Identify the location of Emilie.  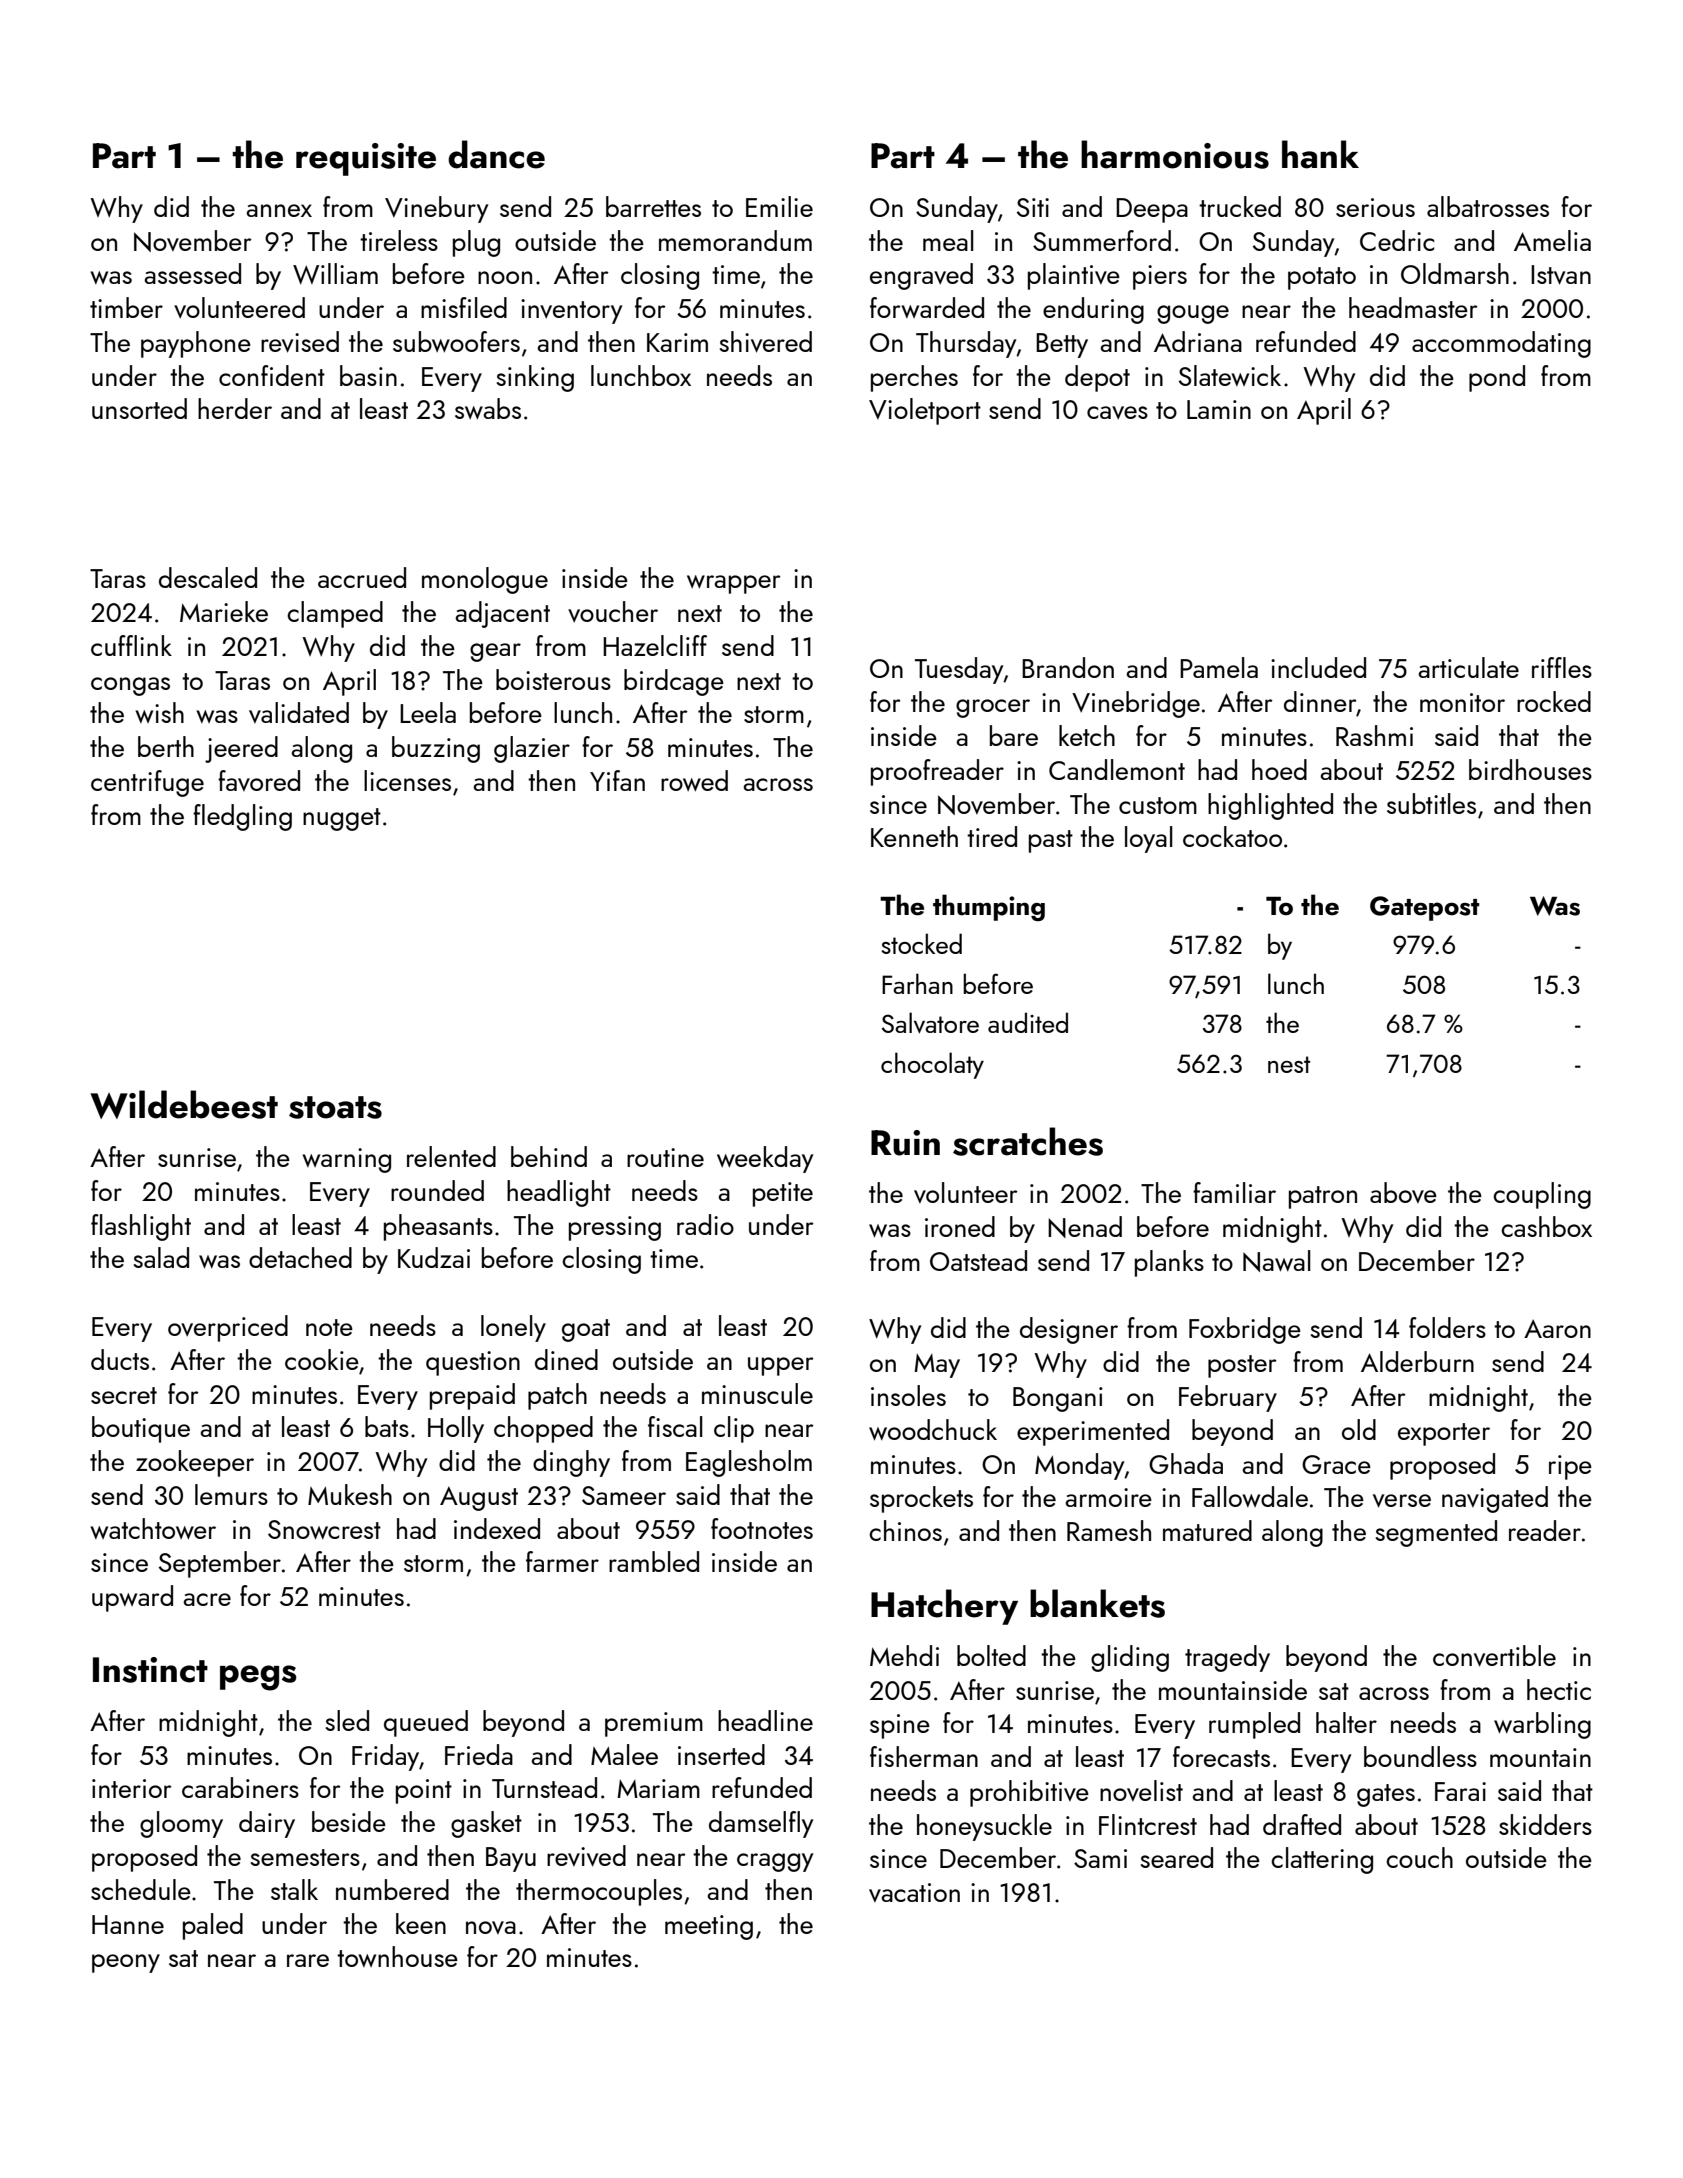
(779, 206).
